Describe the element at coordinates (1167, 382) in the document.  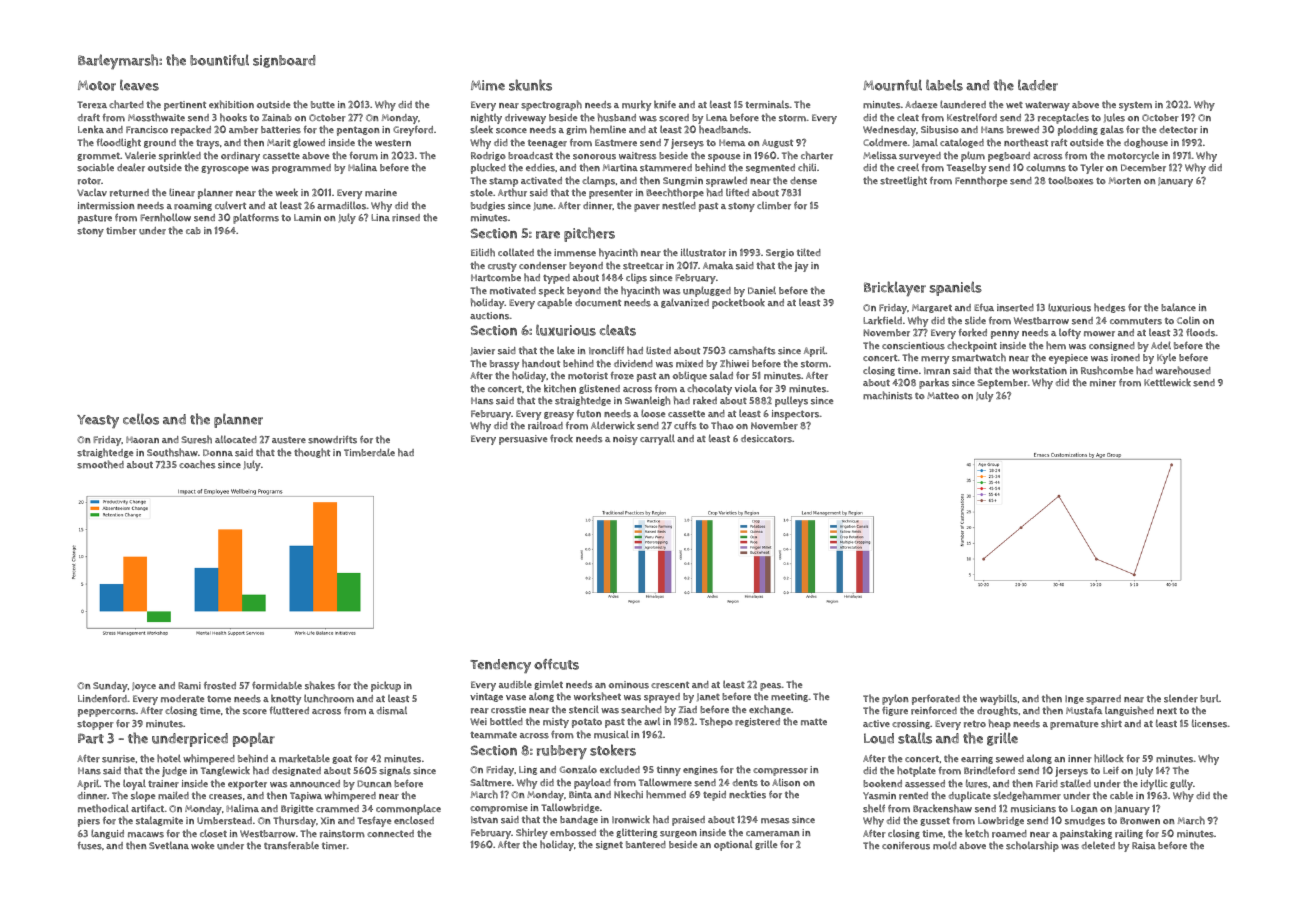
I see `Kettlewick` at that location.
